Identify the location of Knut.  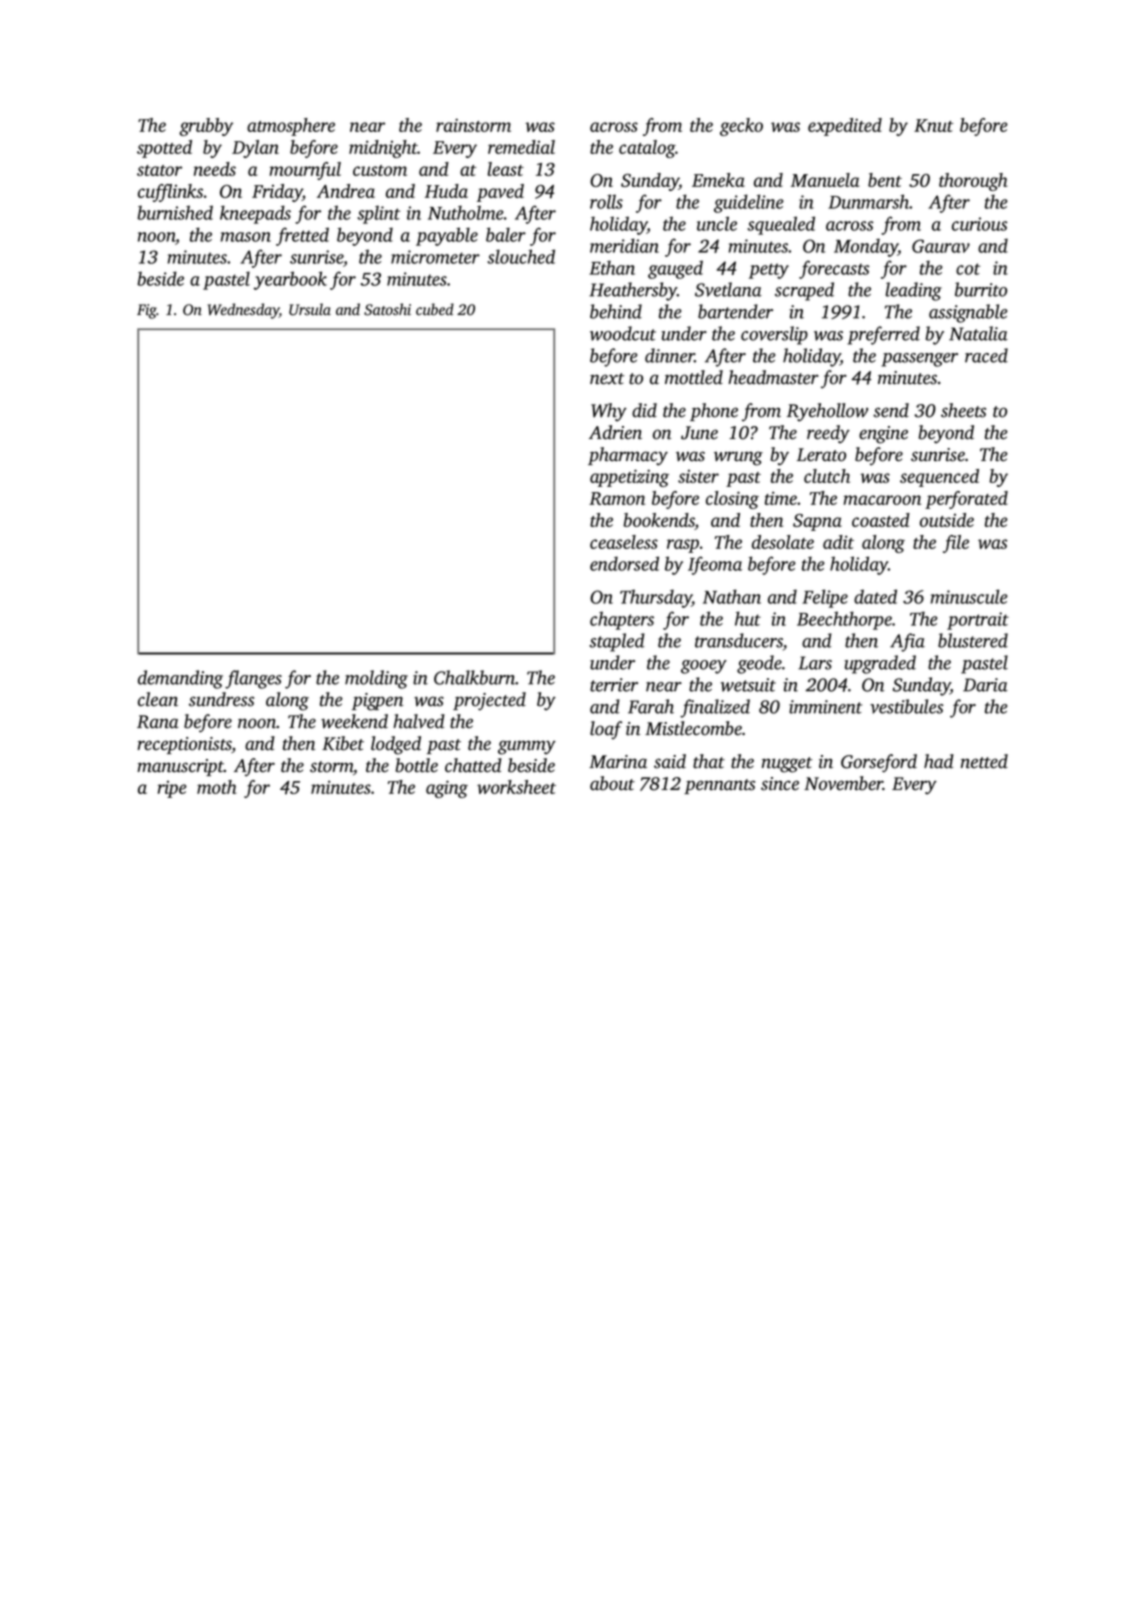
(933, 125).
